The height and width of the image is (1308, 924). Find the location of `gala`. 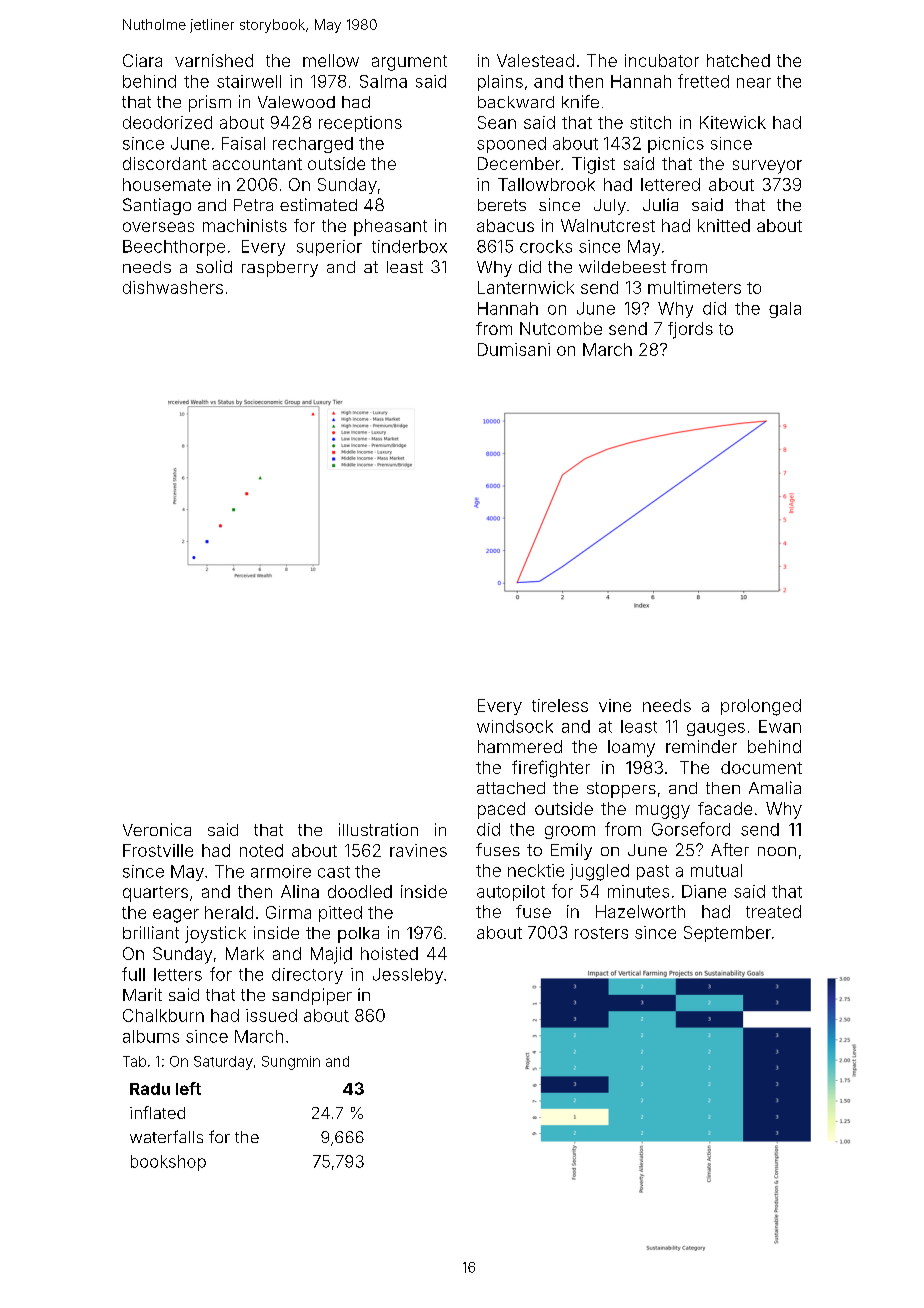

gala is located at coordinates (785, 310).
